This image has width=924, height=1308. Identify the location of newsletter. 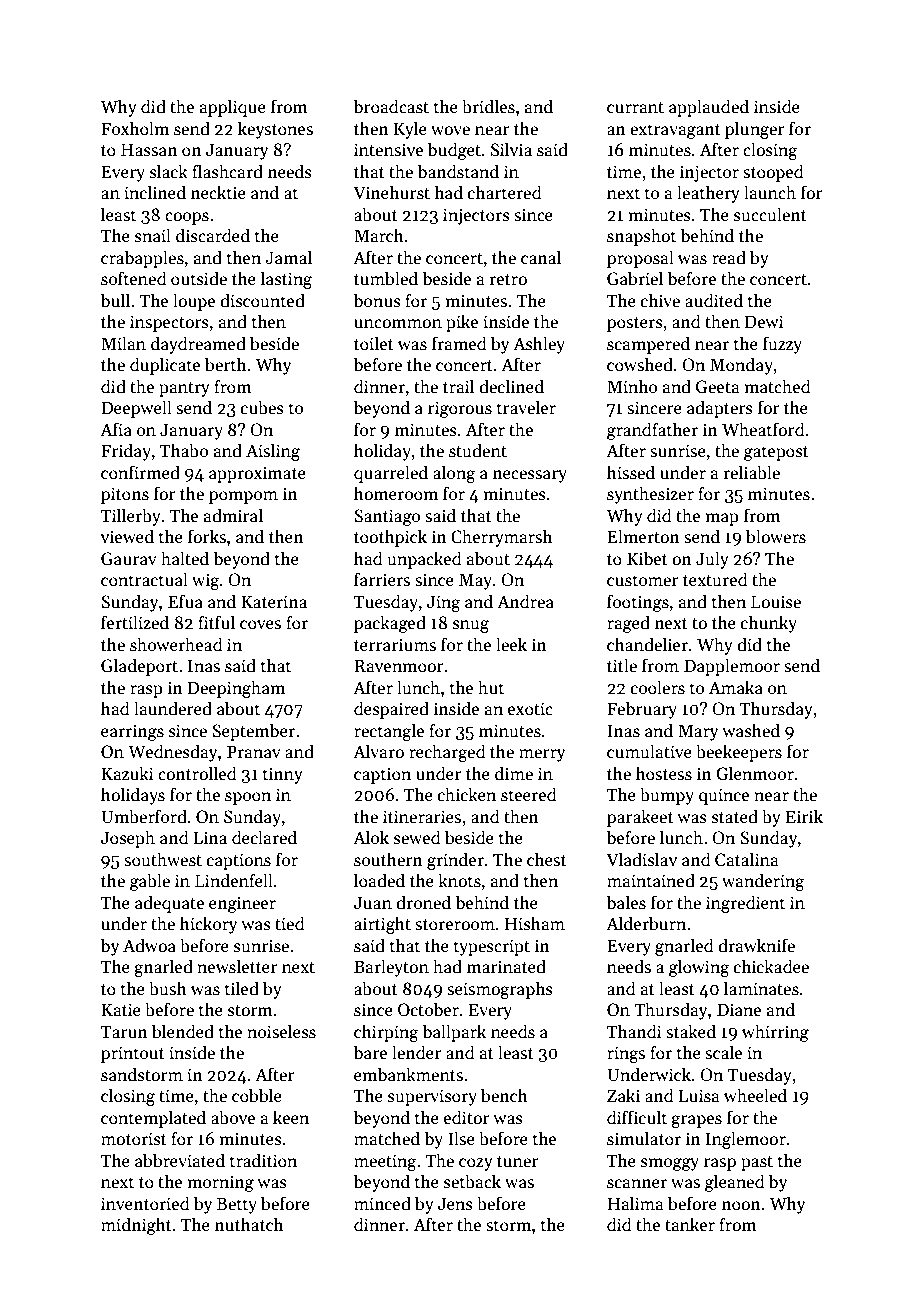
(237, 966).
